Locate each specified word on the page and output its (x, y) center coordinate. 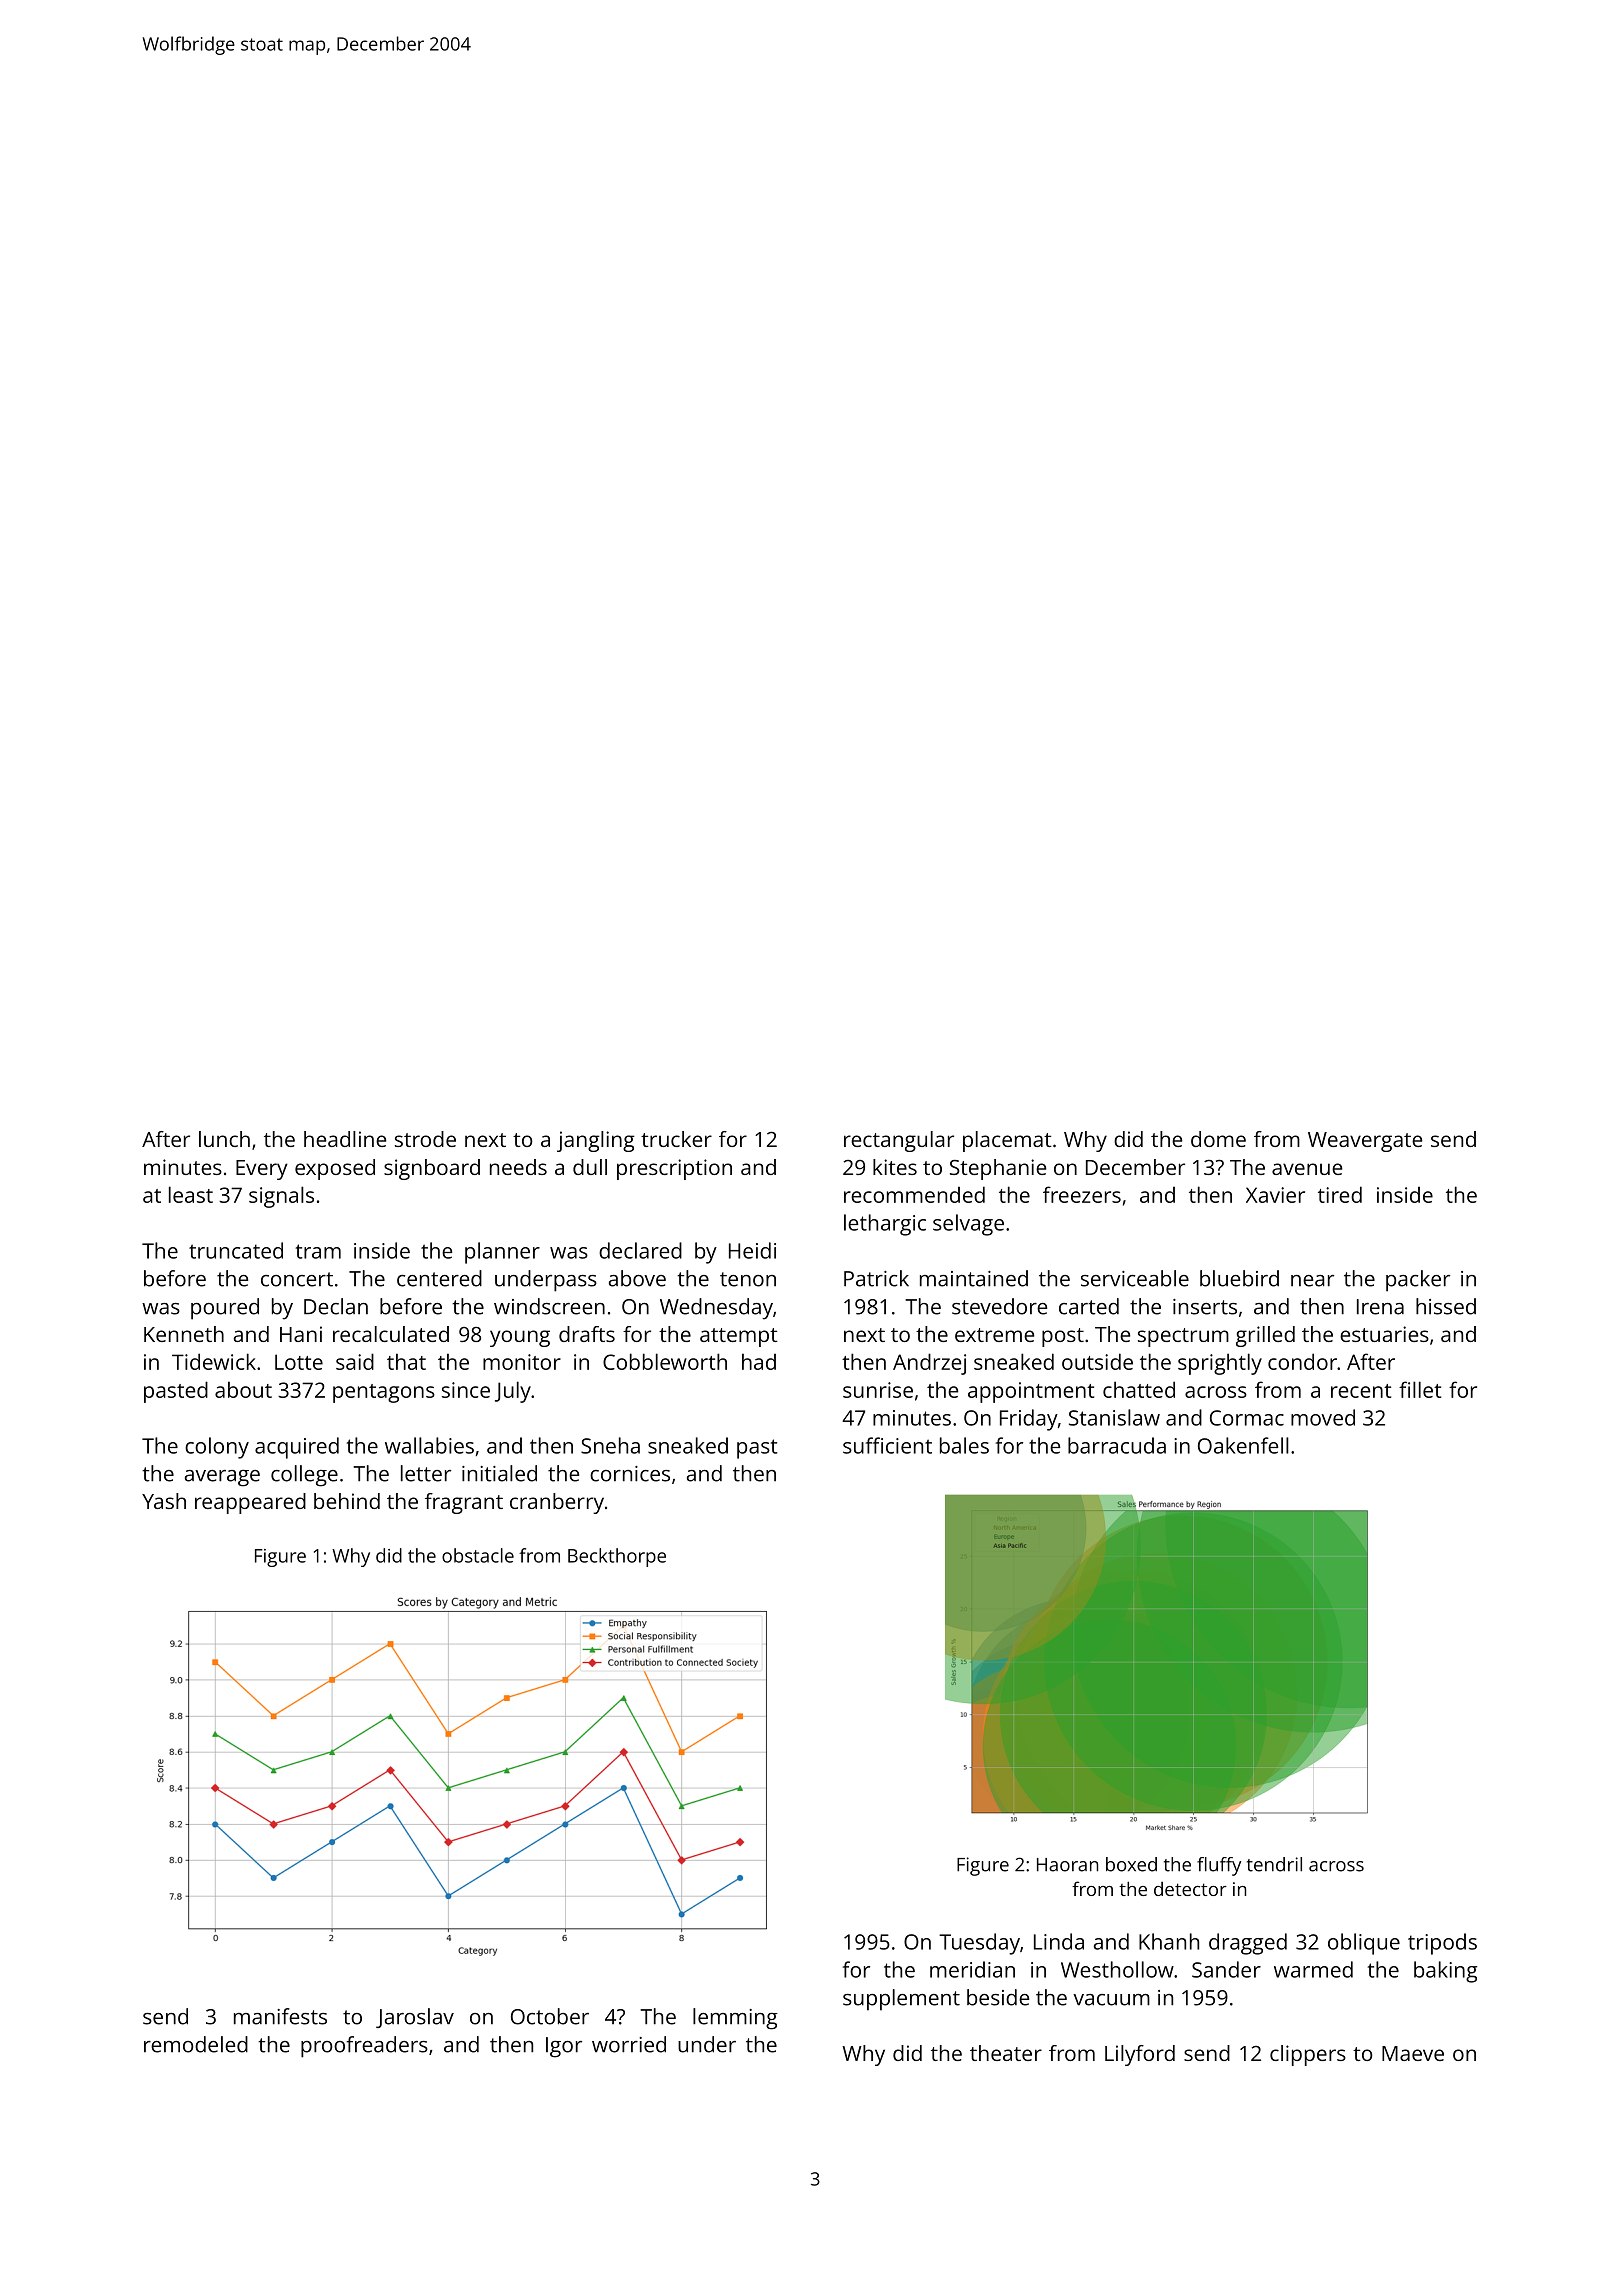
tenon (748, 1279)
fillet (1420, 1389)
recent (1361, 1391)
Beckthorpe (617, 1557)
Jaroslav (415, 2018)
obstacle (478, 1555)
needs (518, 1167)
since (466, 1390)
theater (1006, 2053)
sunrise (878, 1390)
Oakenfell (1243, 1445)
